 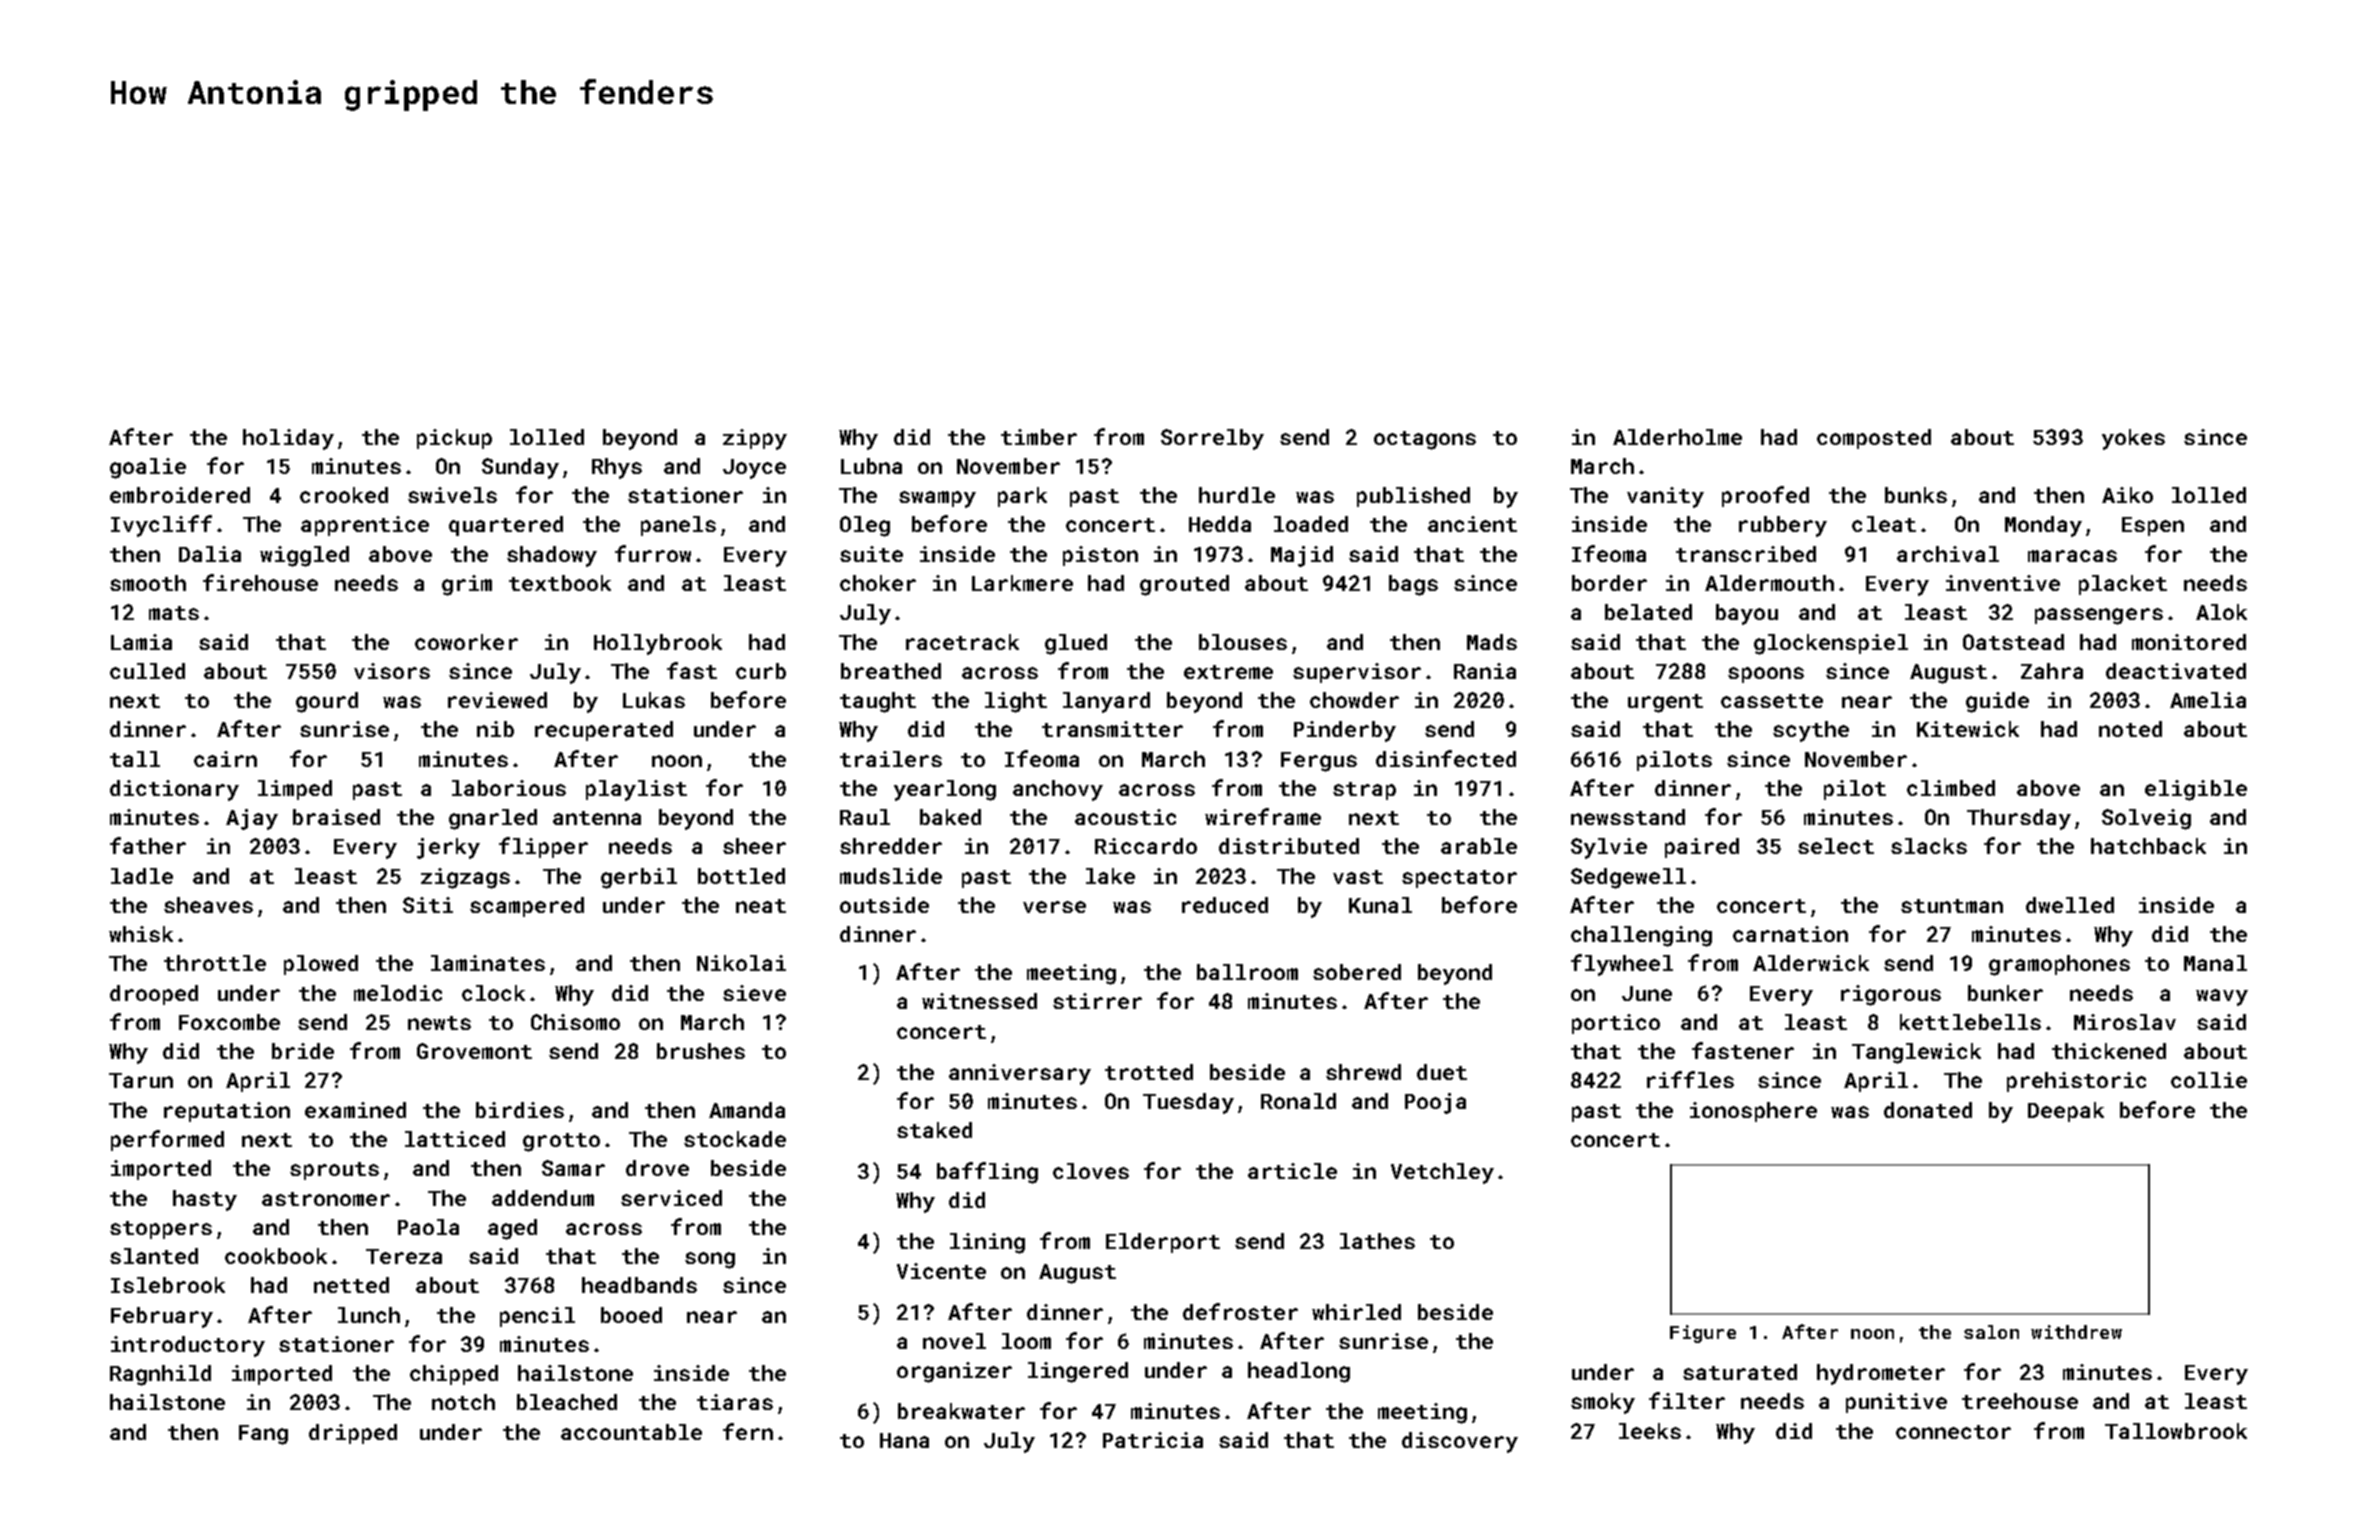 I want to click on Hana, so click(x=904, y=1440).
